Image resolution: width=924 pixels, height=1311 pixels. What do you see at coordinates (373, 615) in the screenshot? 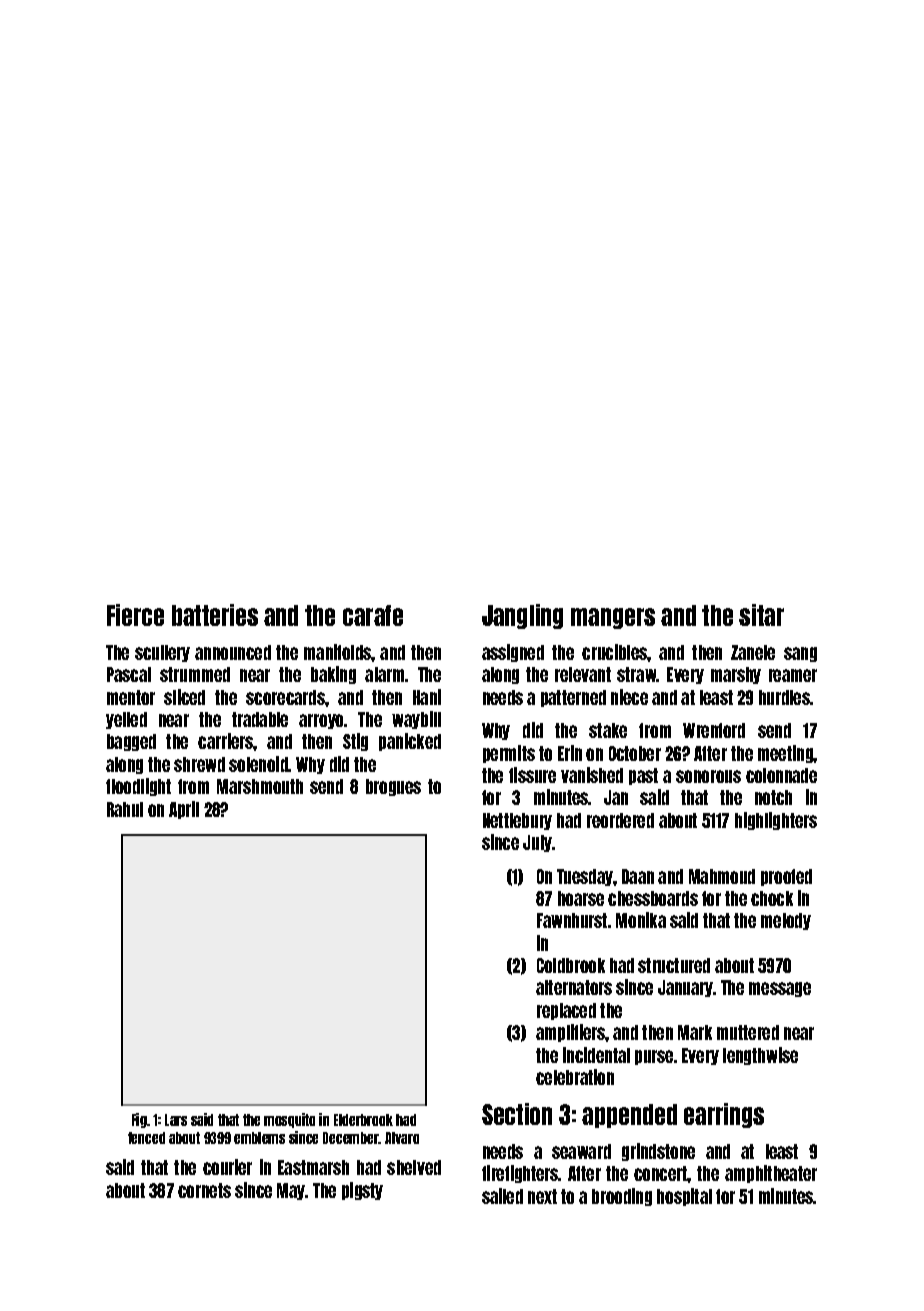
I see `carafe` at bounding box center [373, 615].
